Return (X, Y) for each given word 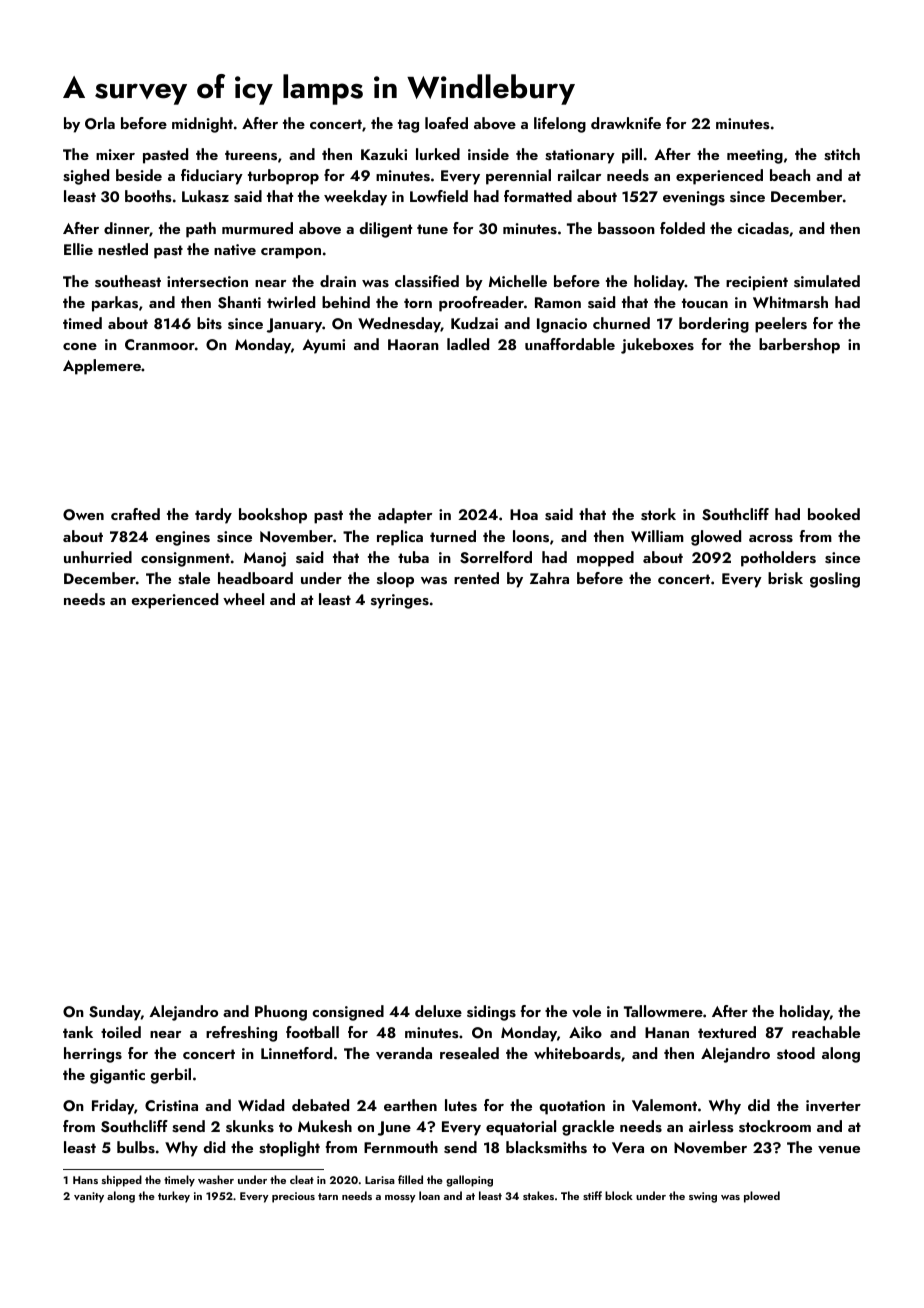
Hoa (524, 514)
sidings (491, 1013)
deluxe (438, 1011)
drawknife (626, 123)
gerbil (170, 1076)
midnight (202, 125)
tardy (213, 516)
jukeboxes (657, 346)
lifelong (560, 125)
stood (796, 1053)
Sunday (115, 1013)
